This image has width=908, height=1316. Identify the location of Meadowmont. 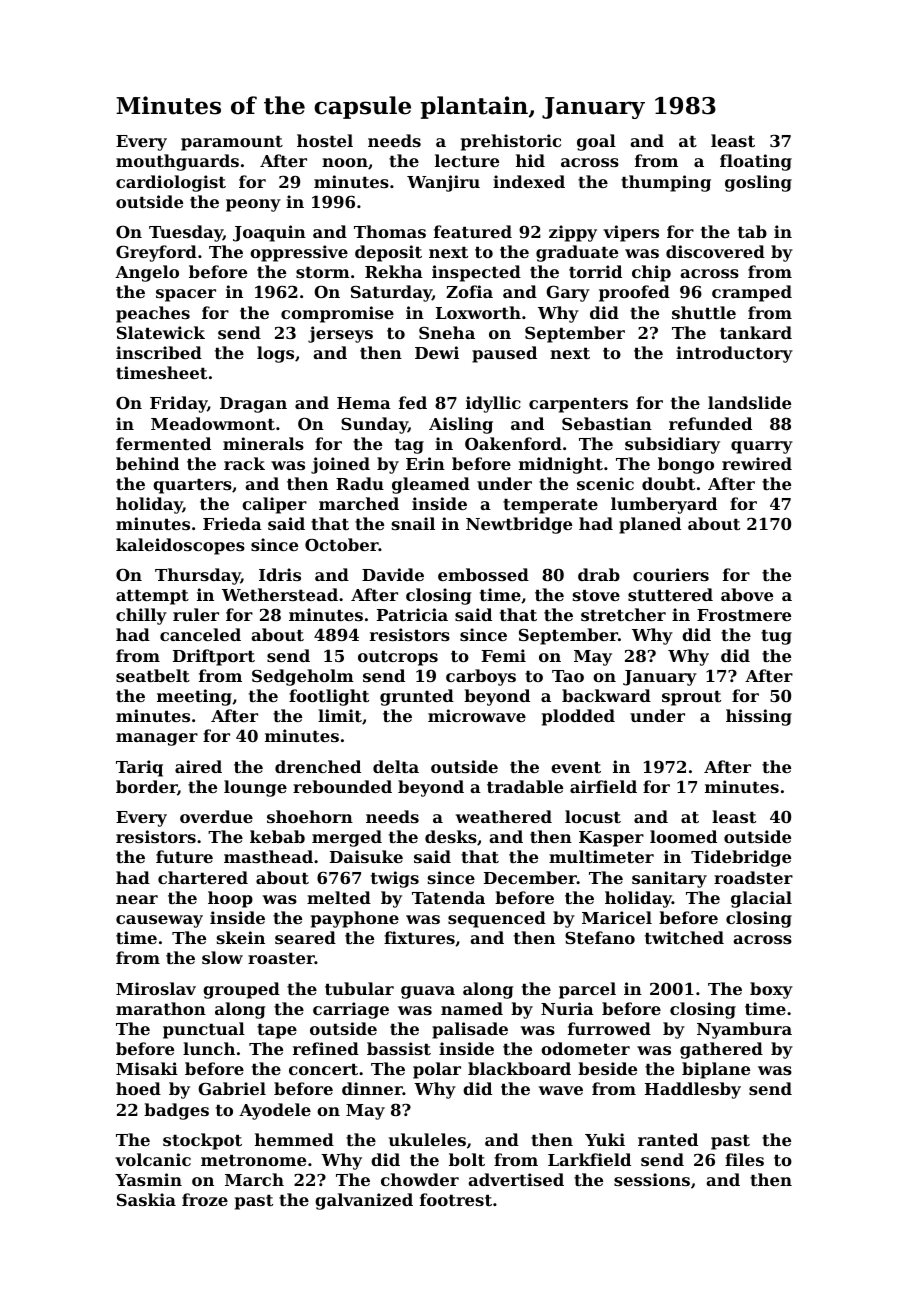
(213, 423).
